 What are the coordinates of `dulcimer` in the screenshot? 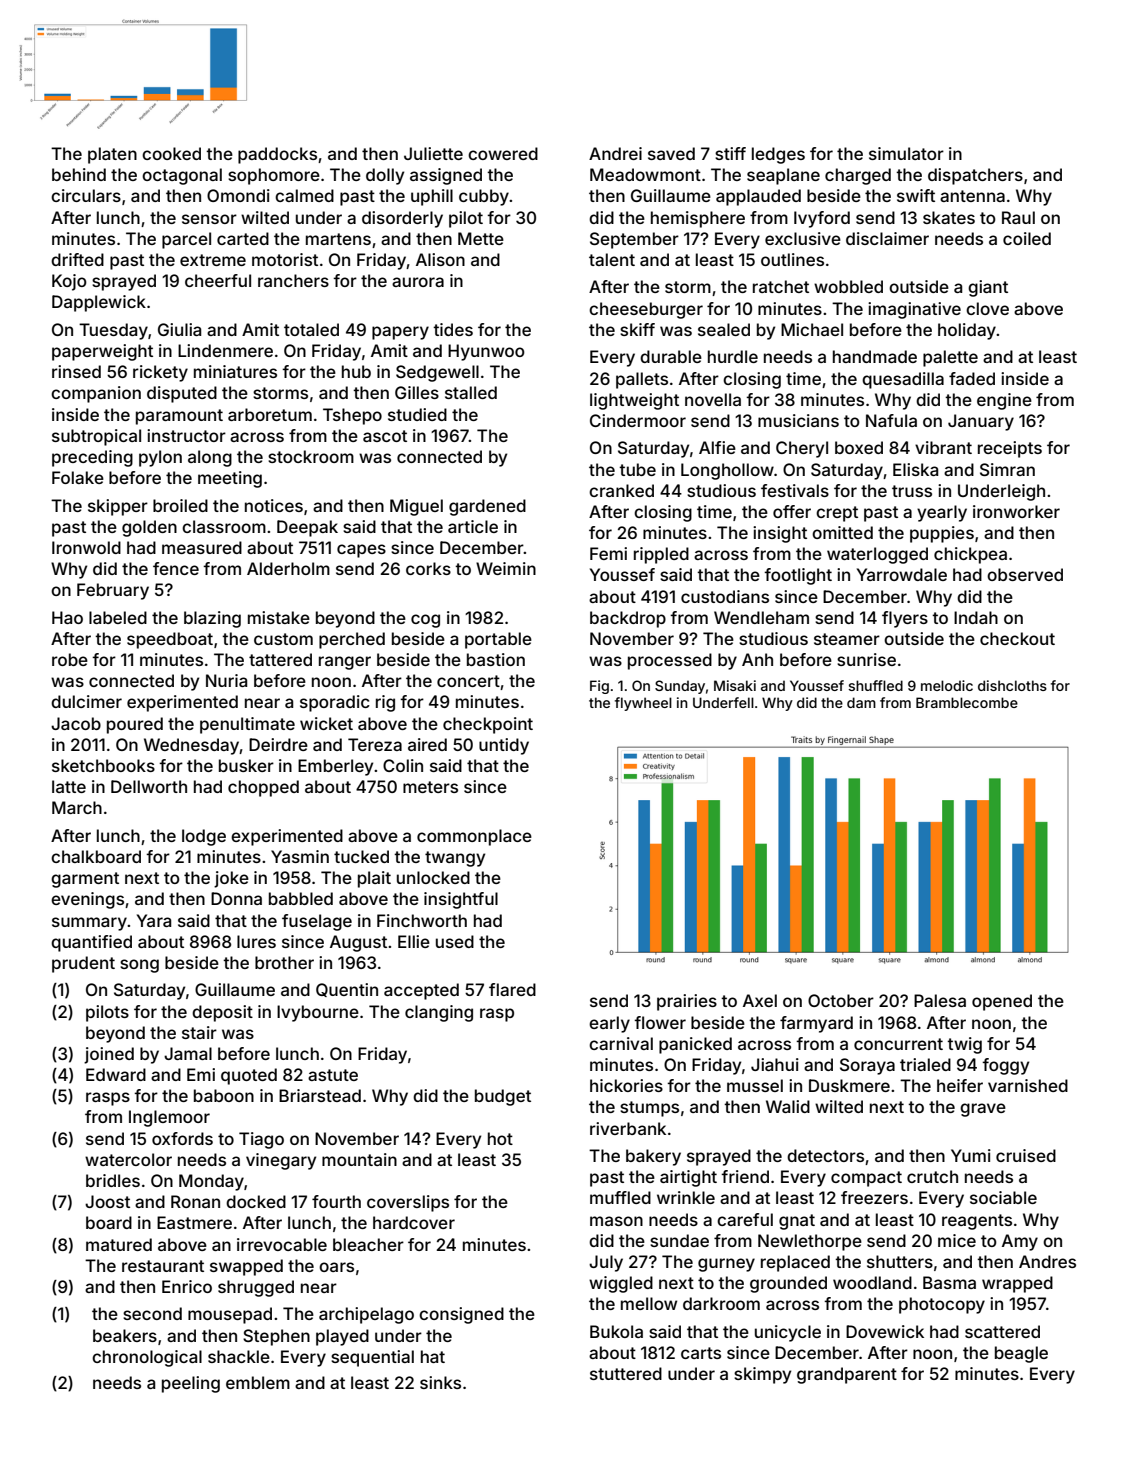 It's located at (86, 701).
